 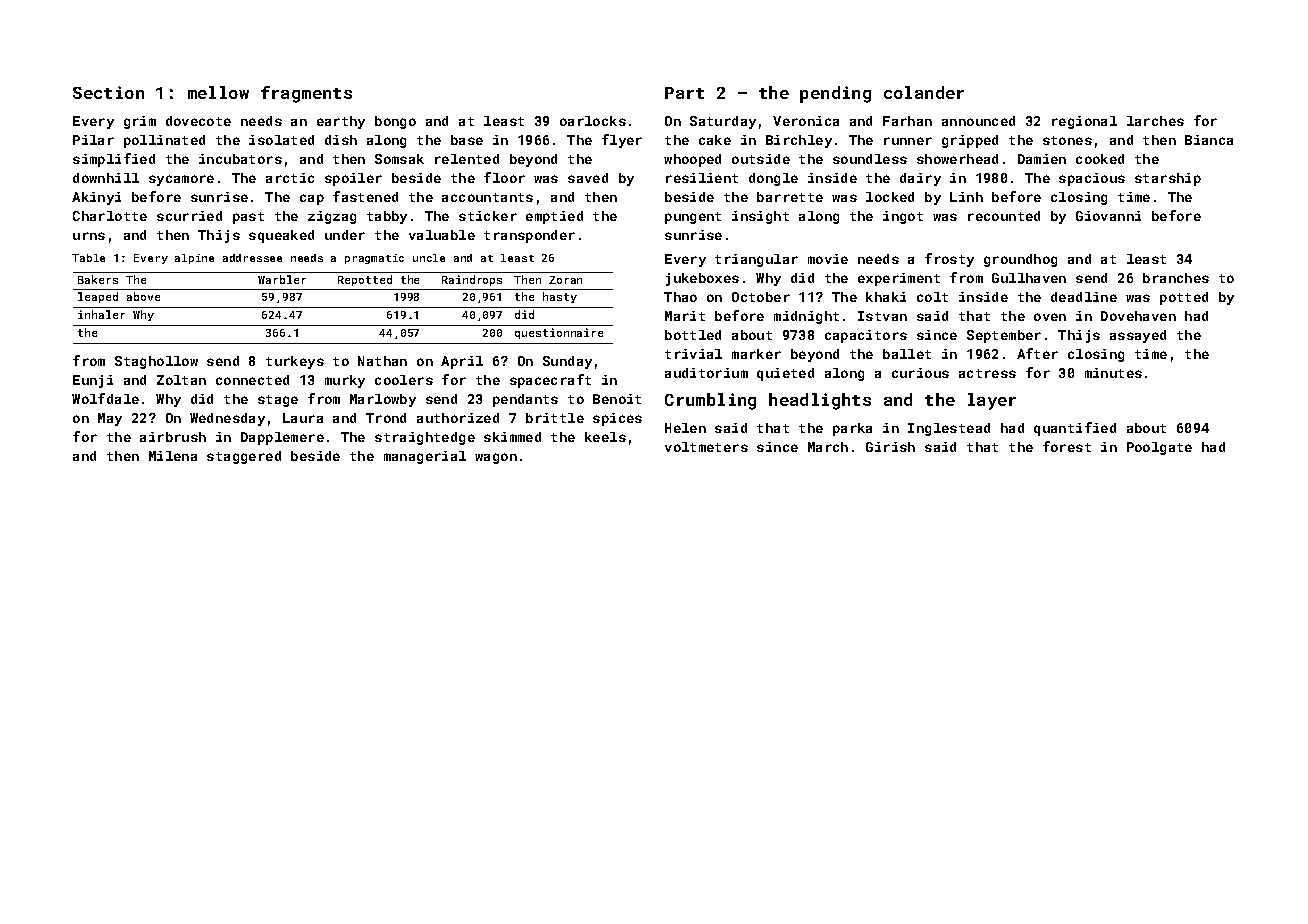 What do you see at coordinates (425, 457) in the screenshot?
I see `managerial` at bounding box center [425, 457].
